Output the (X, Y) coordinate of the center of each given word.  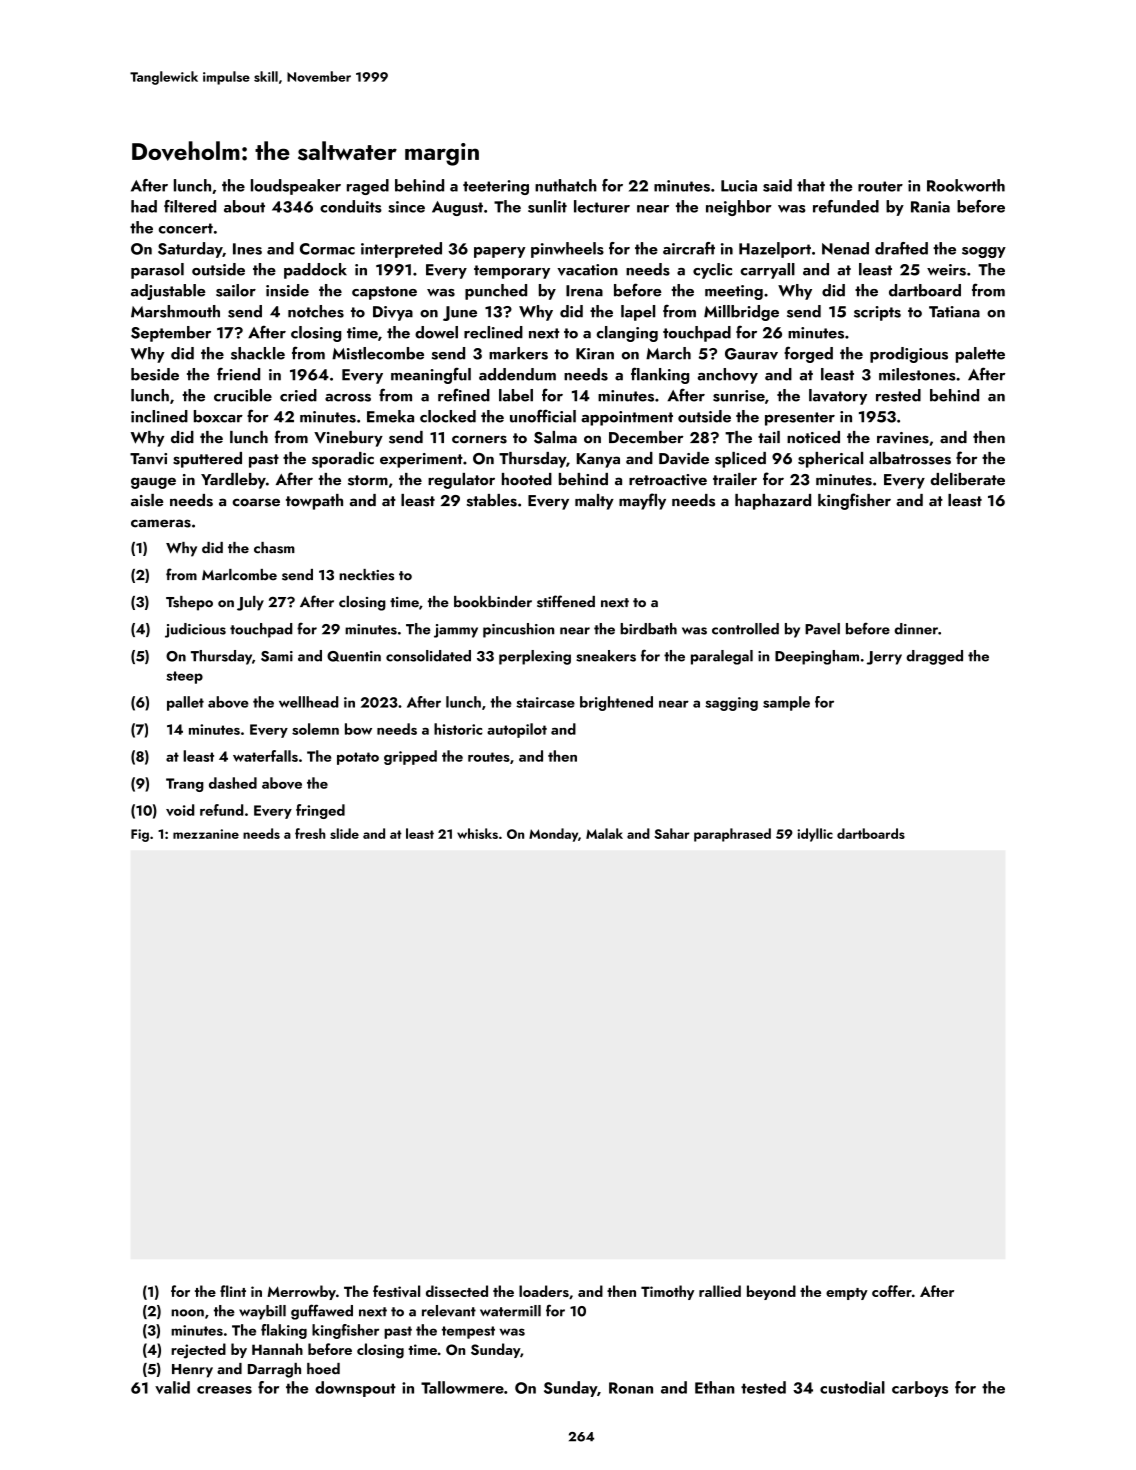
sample (786, 703)
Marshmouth (175, 311)
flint (233, 1291)
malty (594, 502)
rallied (720, 1291)
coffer (892, 1291)
